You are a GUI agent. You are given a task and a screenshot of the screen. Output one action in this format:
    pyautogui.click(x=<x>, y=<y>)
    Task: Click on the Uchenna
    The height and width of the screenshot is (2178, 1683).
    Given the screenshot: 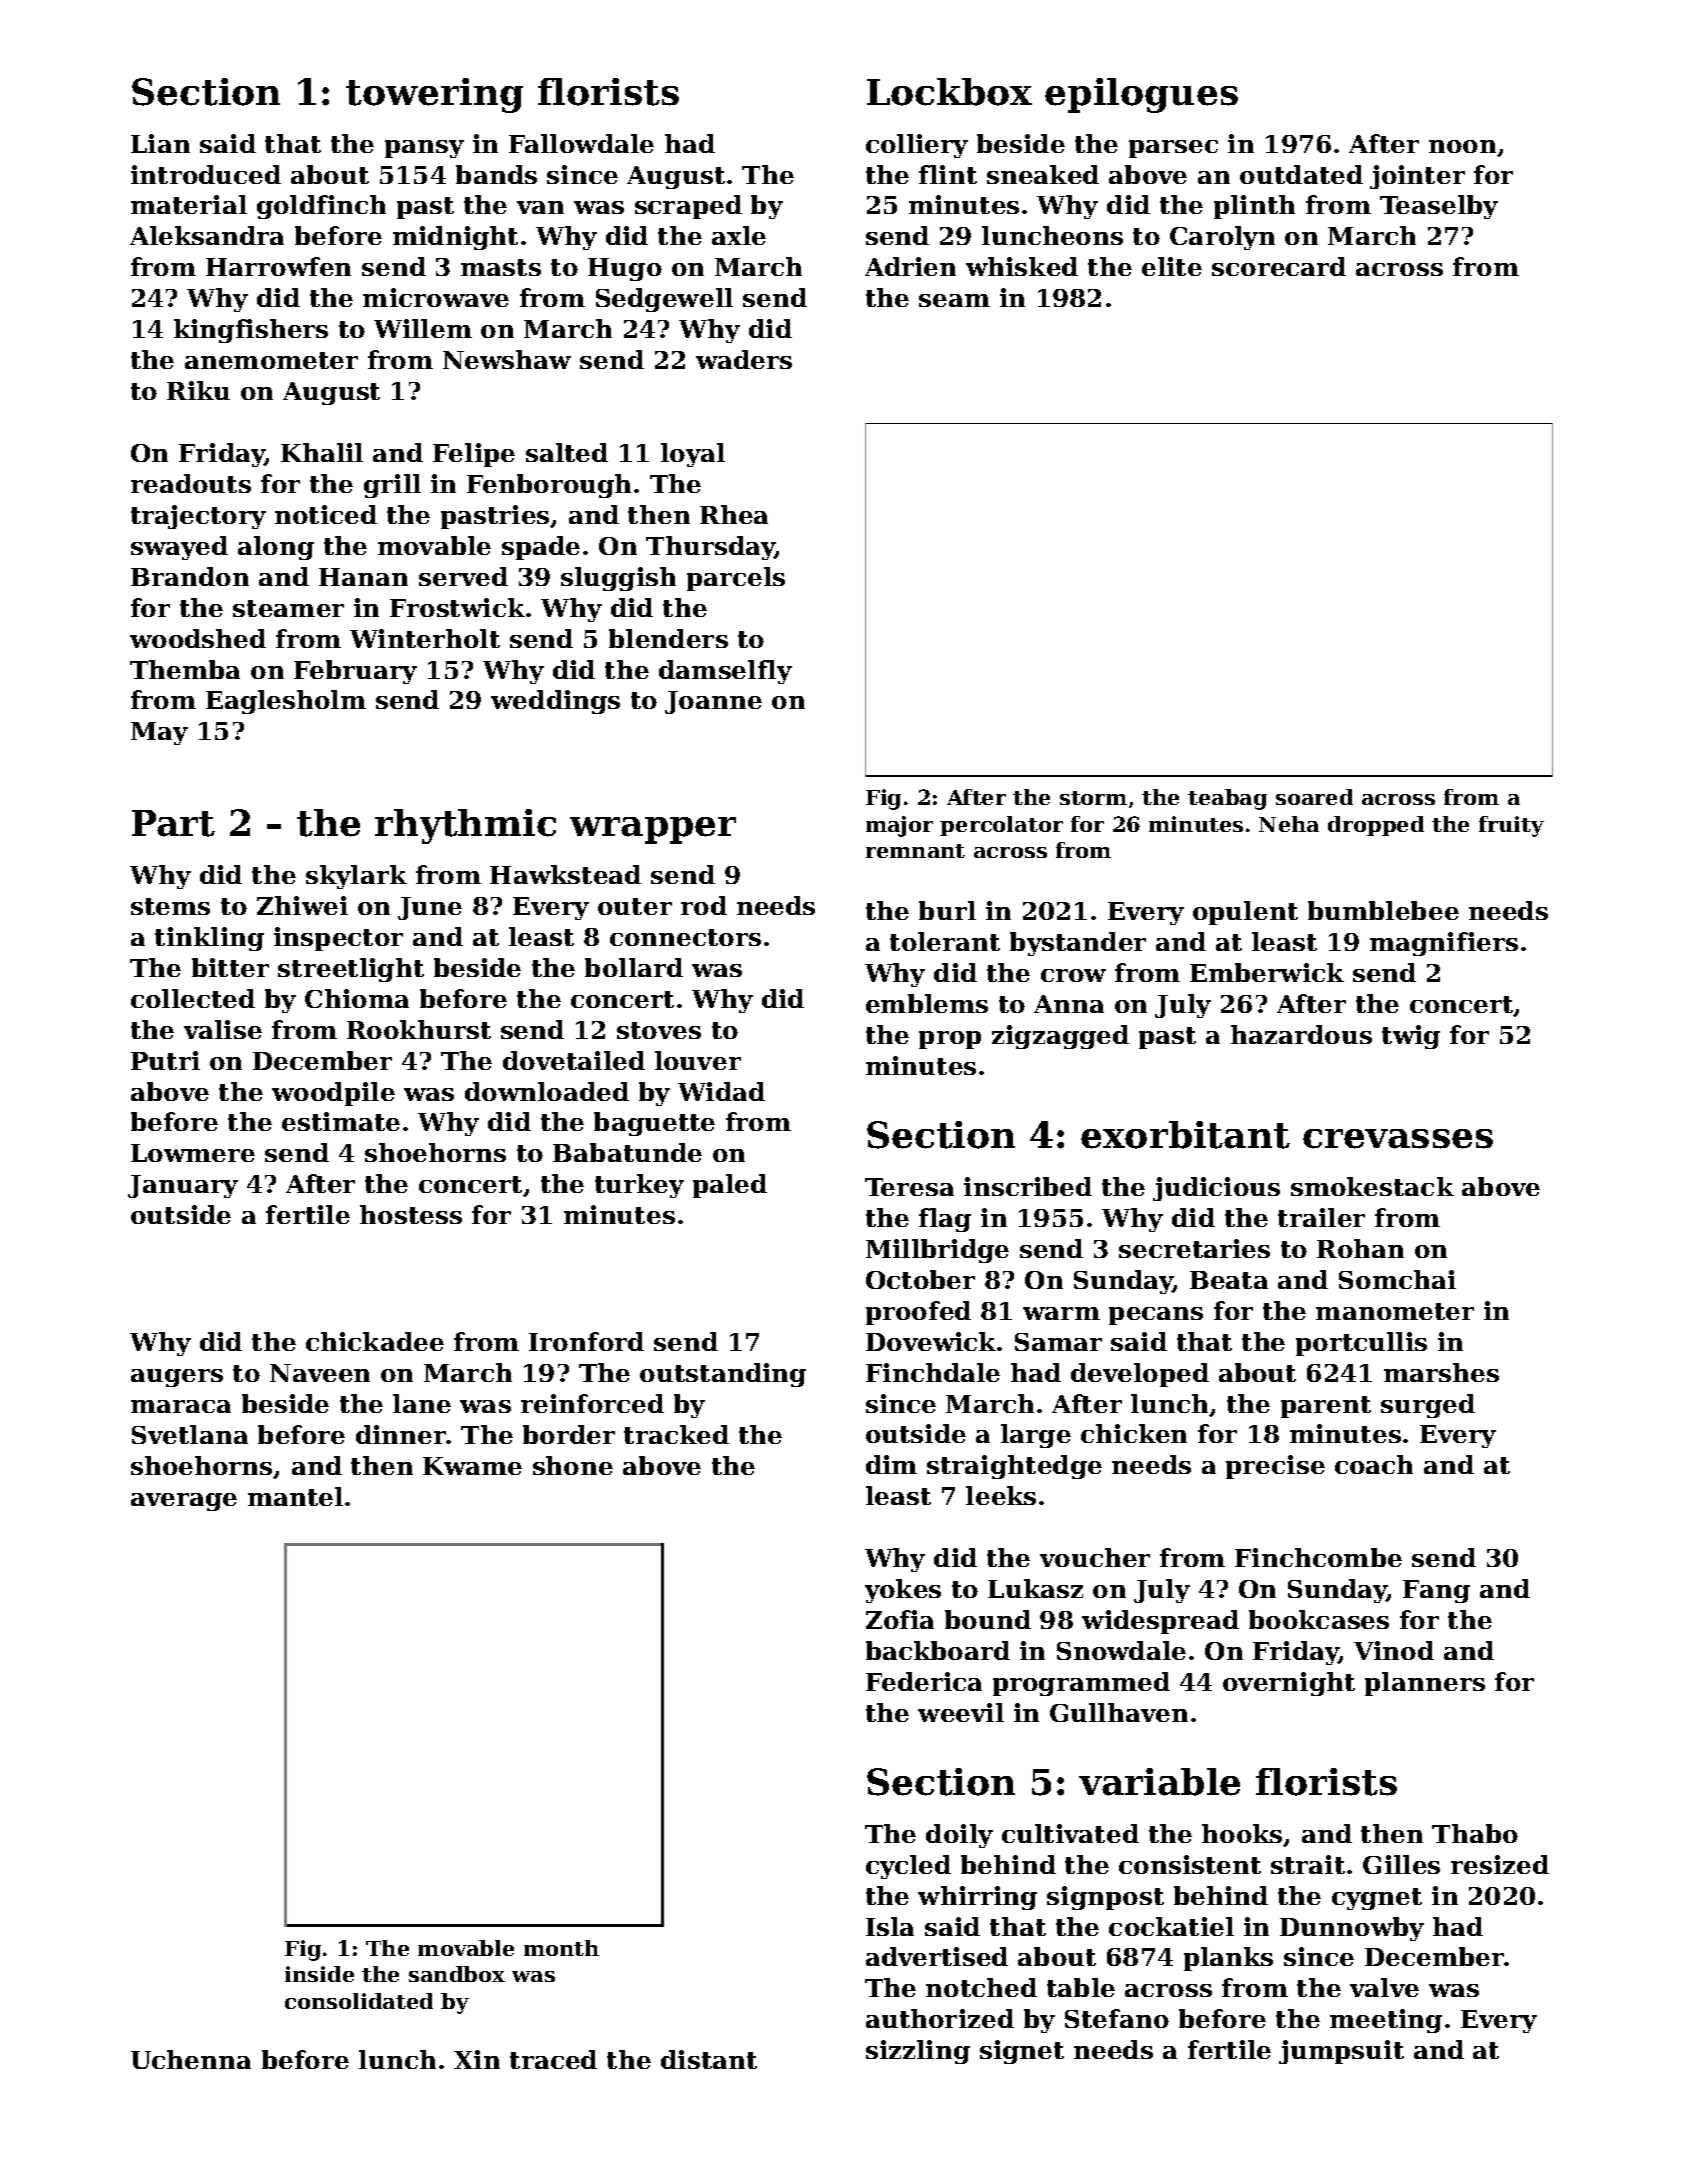 What is the action you would take?
    pyautogui.click(x=191, y=2059)
